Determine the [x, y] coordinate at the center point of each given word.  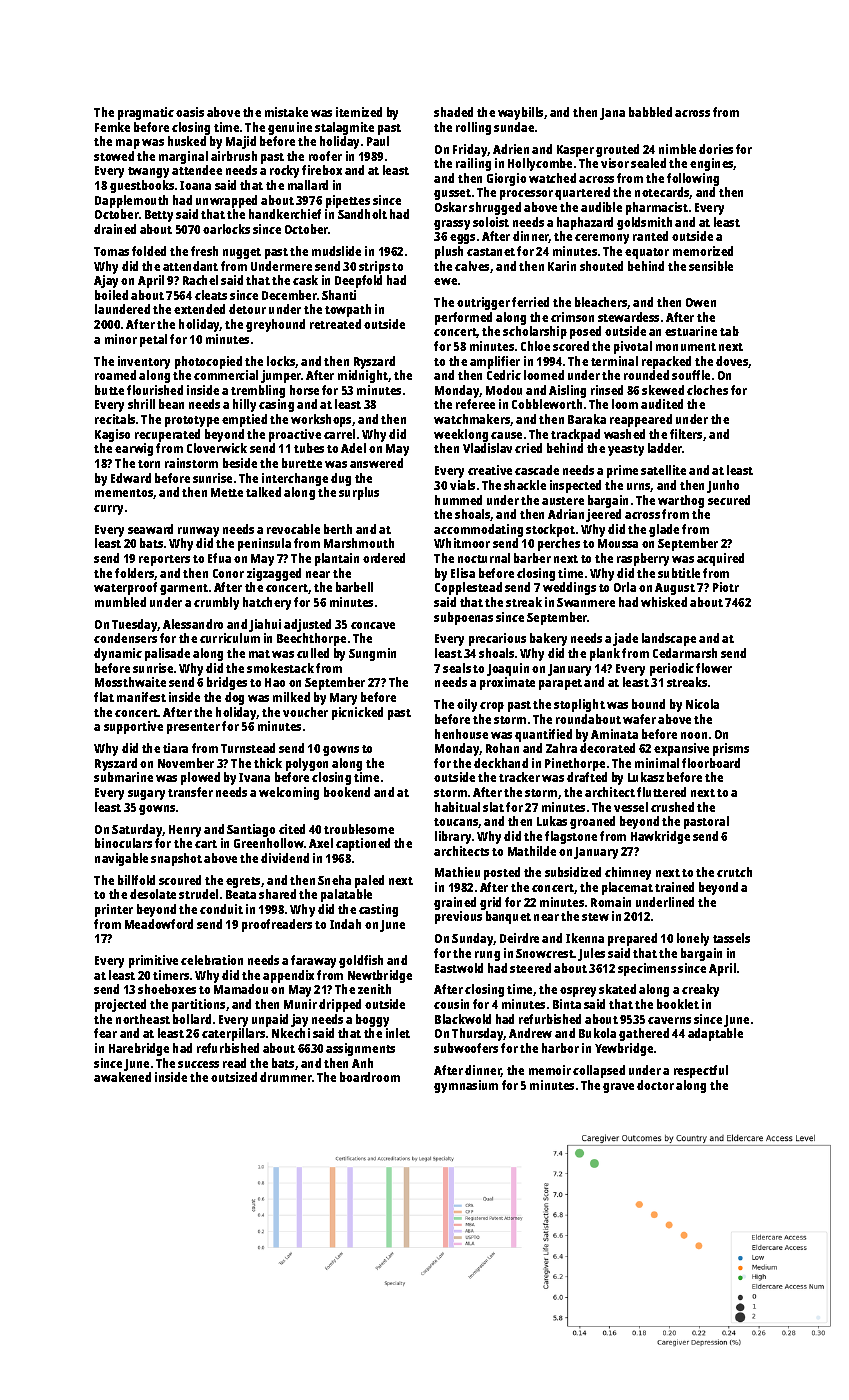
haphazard [585, 223]
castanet [491, 252]
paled [369, 881]
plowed [200, 778]
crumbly [216, 603]
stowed [114, 156]
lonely [693, 939]
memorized [703, 251]
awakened [122, 1077]
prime [622, 471]
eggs [462, 239]
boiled [111, 295]
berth [338, 529]
